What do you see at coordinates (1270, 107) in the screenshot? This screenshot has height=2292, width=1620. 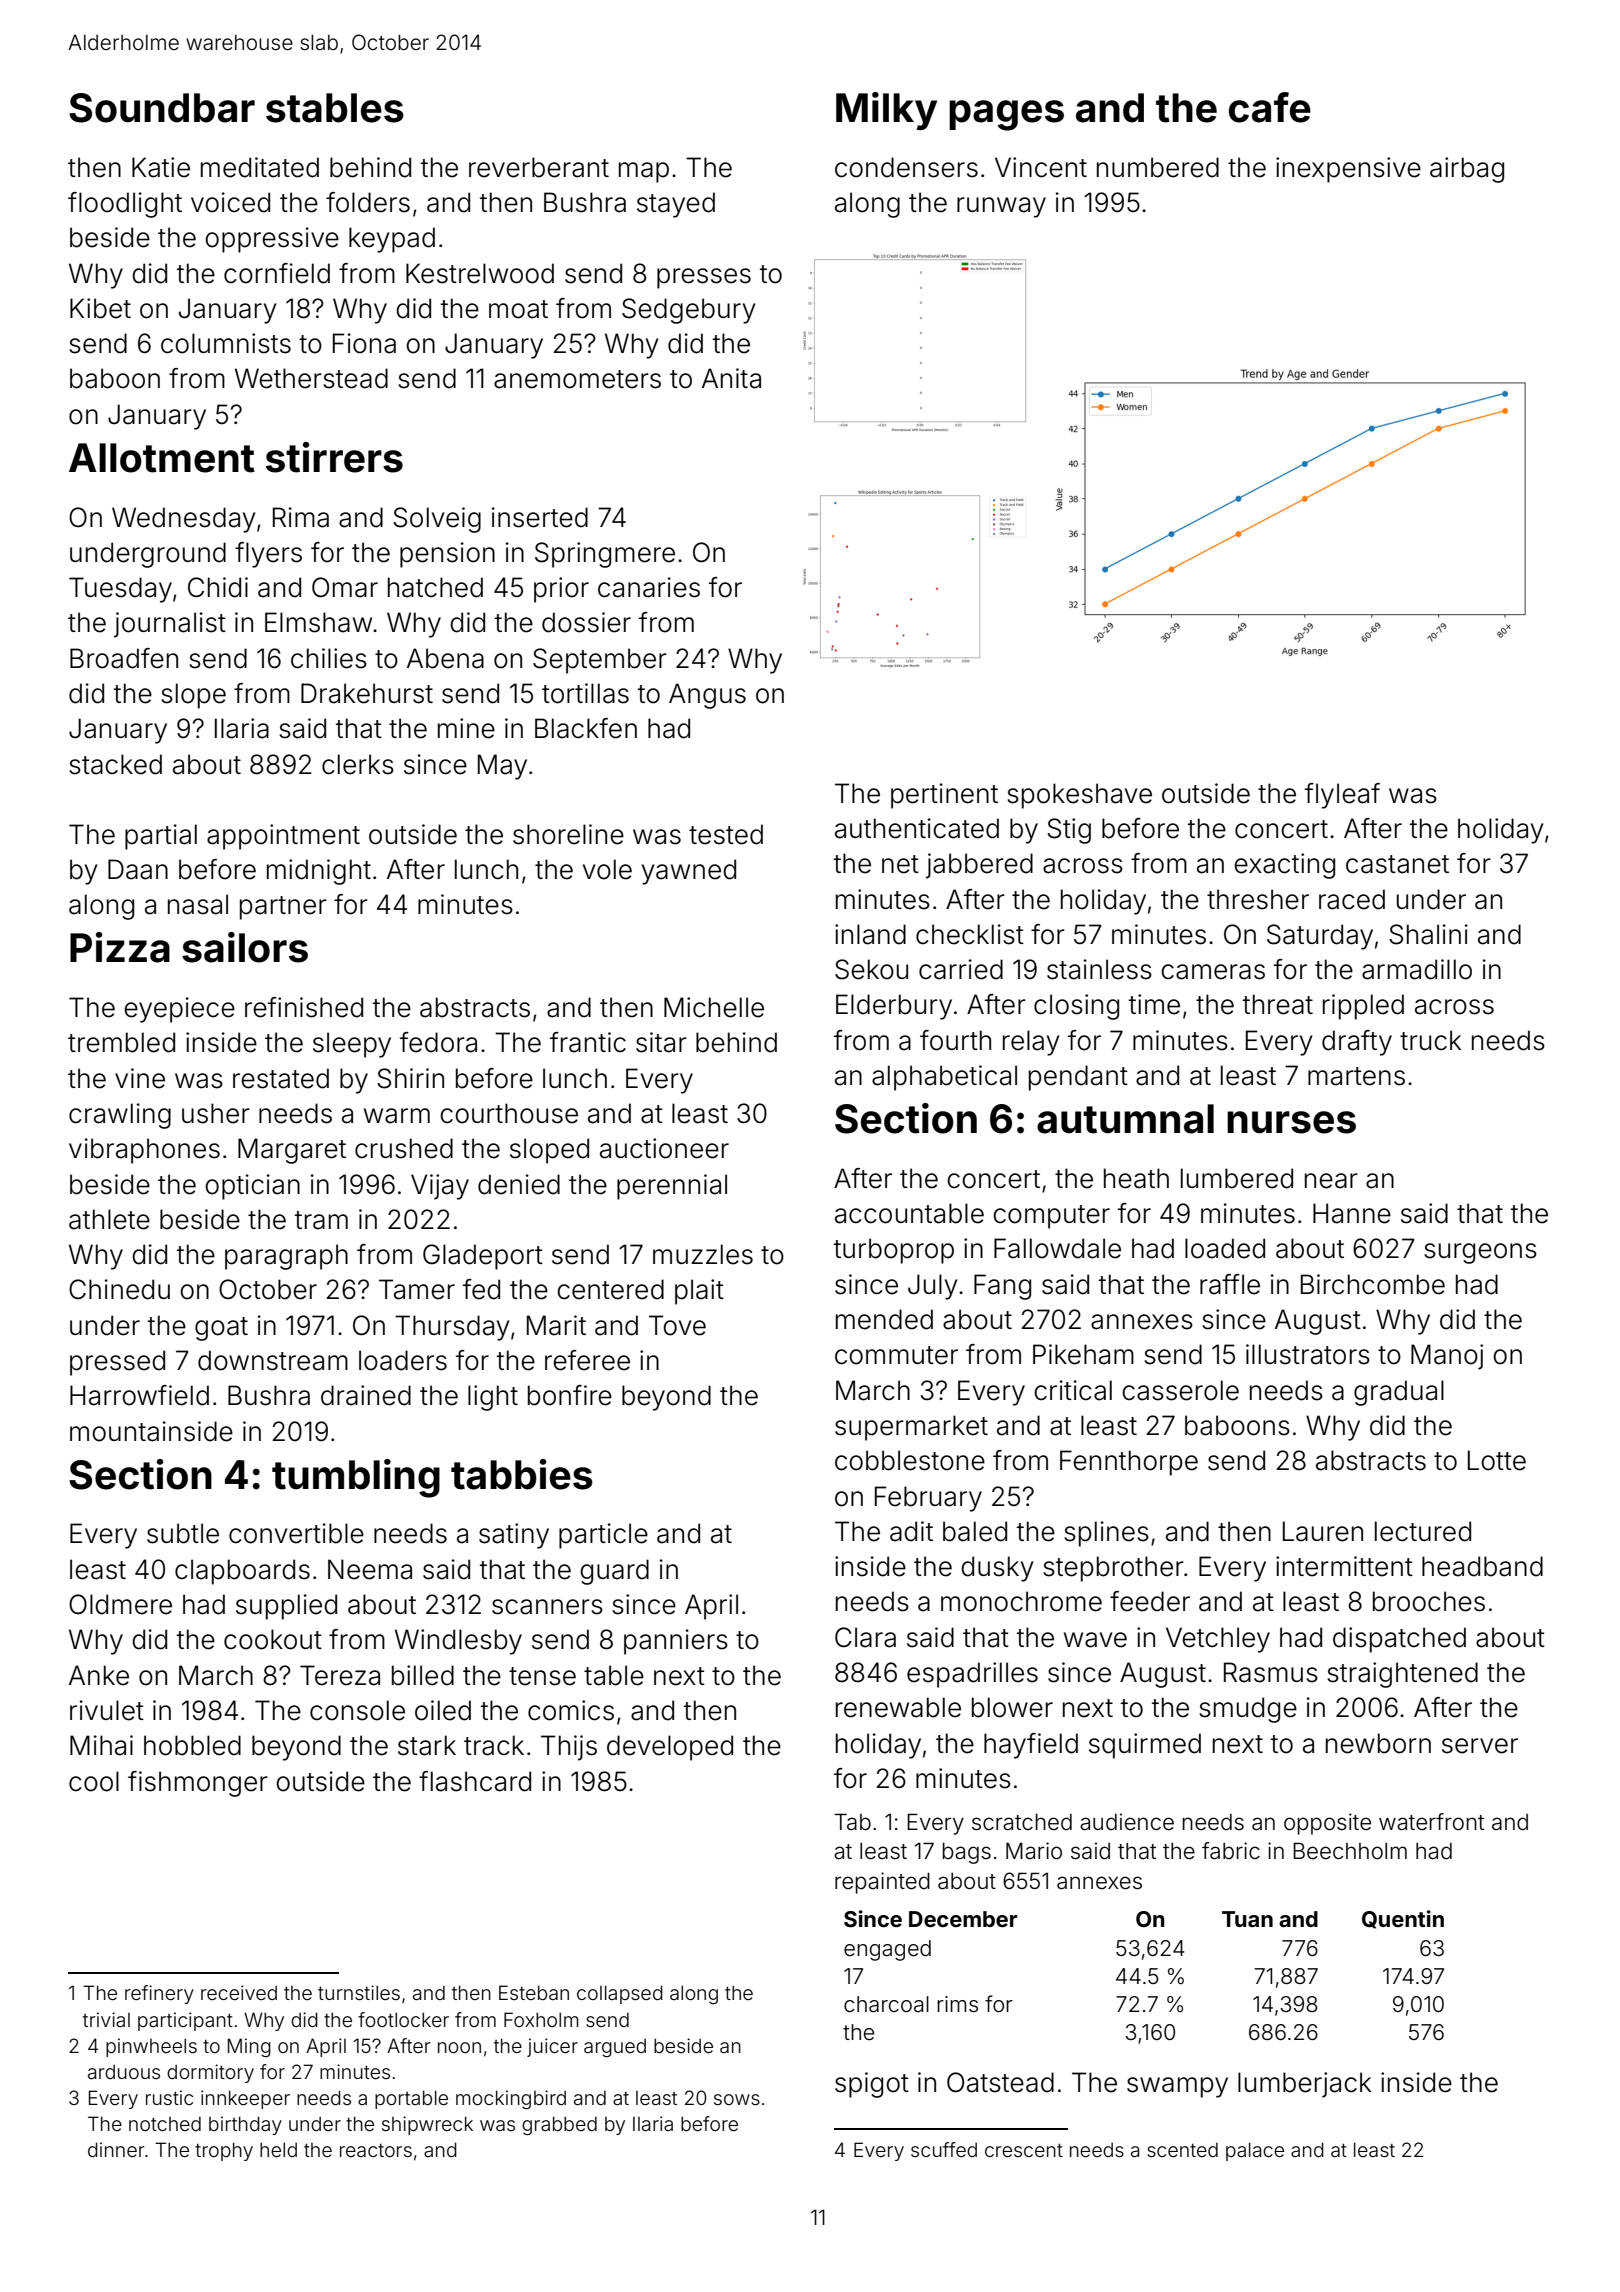 I see `cafe` at bounding box center [1270, 107].
